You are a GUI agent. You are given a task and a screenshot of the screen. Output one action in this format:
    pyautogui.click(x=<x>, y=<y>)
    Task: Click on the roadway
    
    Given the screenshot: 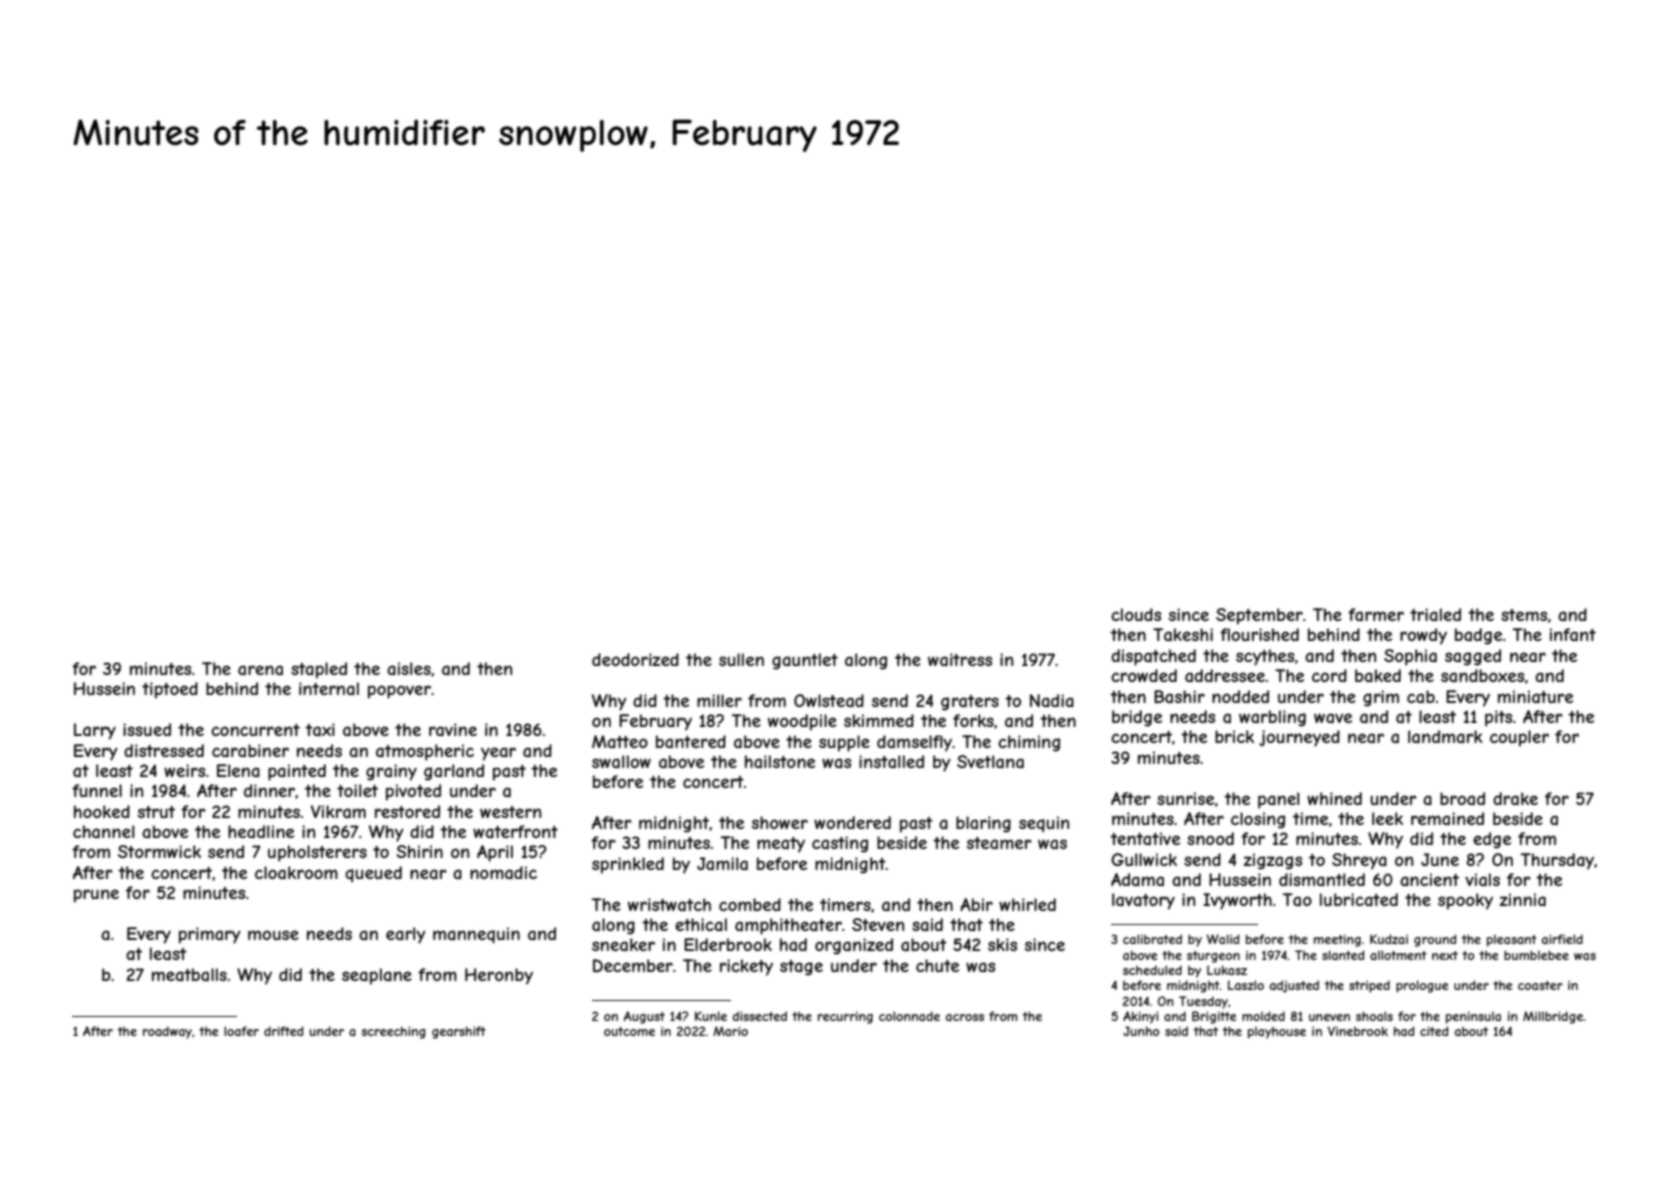 What is the action you would take?
    pyautogui.click(x=167, y=1032)
